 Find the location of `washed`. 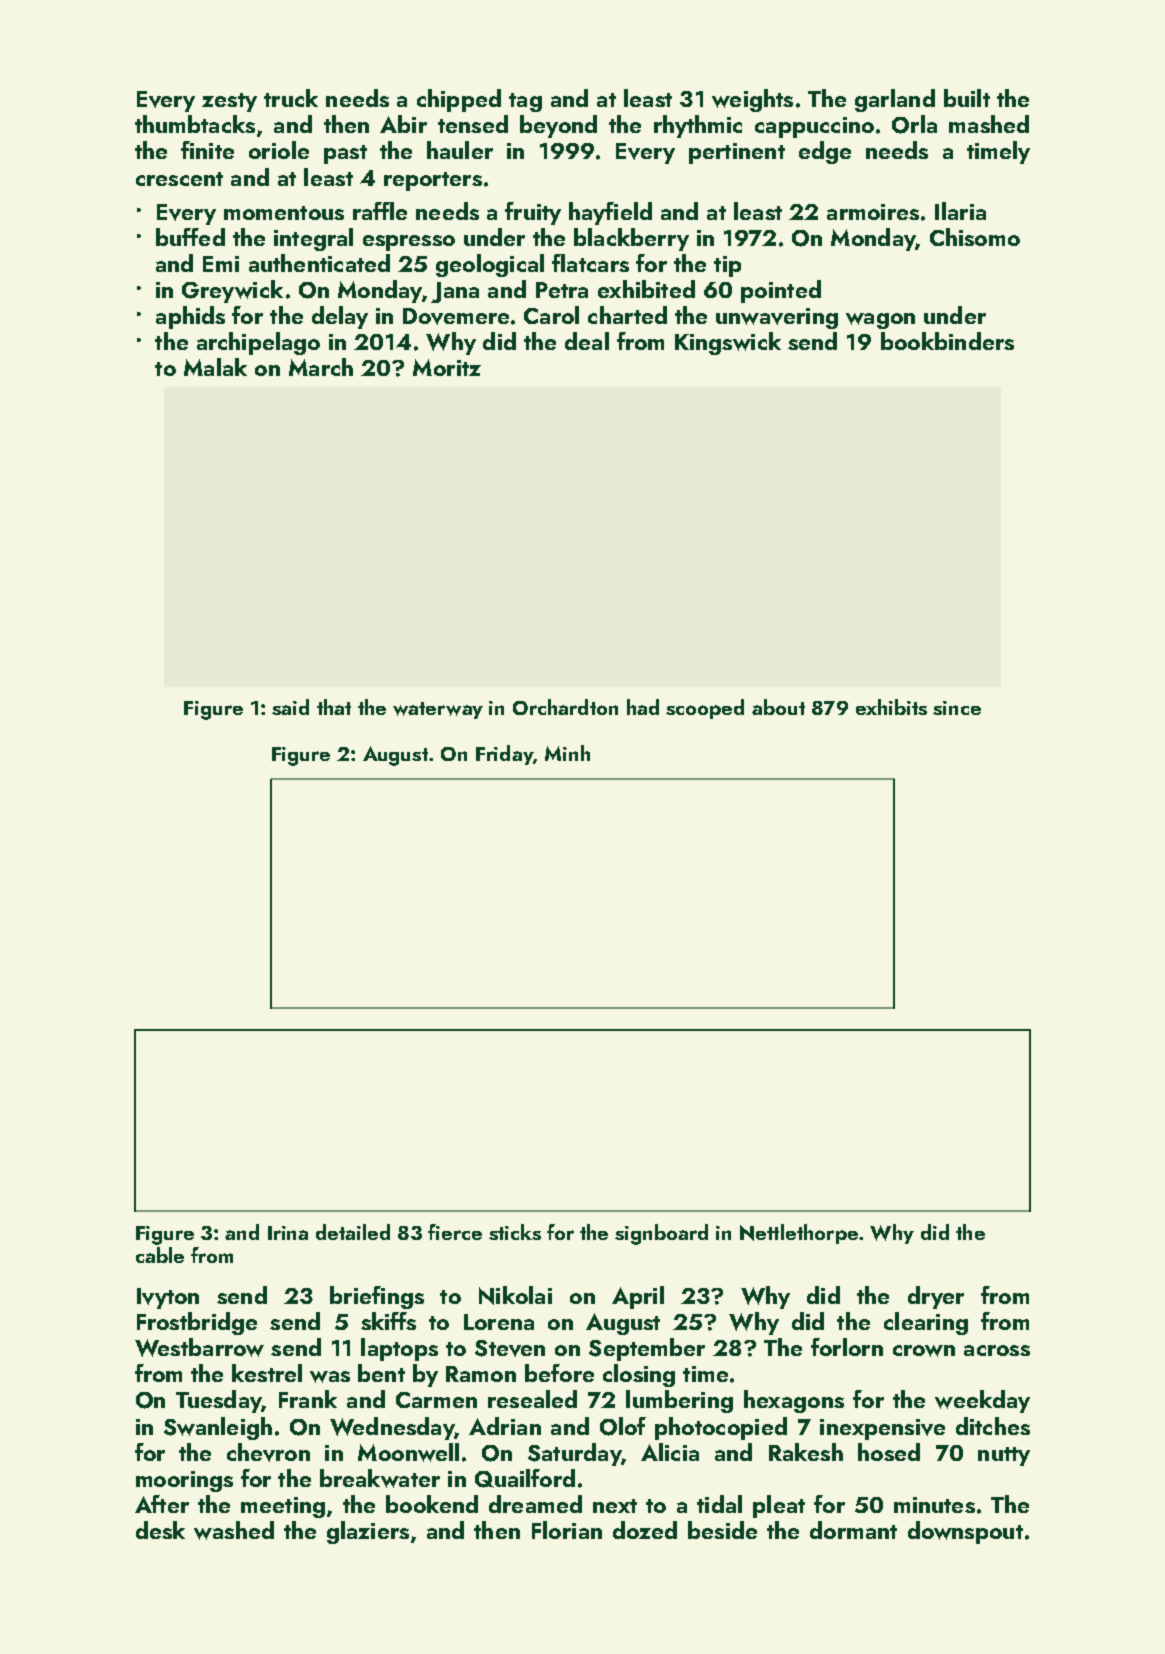

washed is located at coordinates (234, 1530).
